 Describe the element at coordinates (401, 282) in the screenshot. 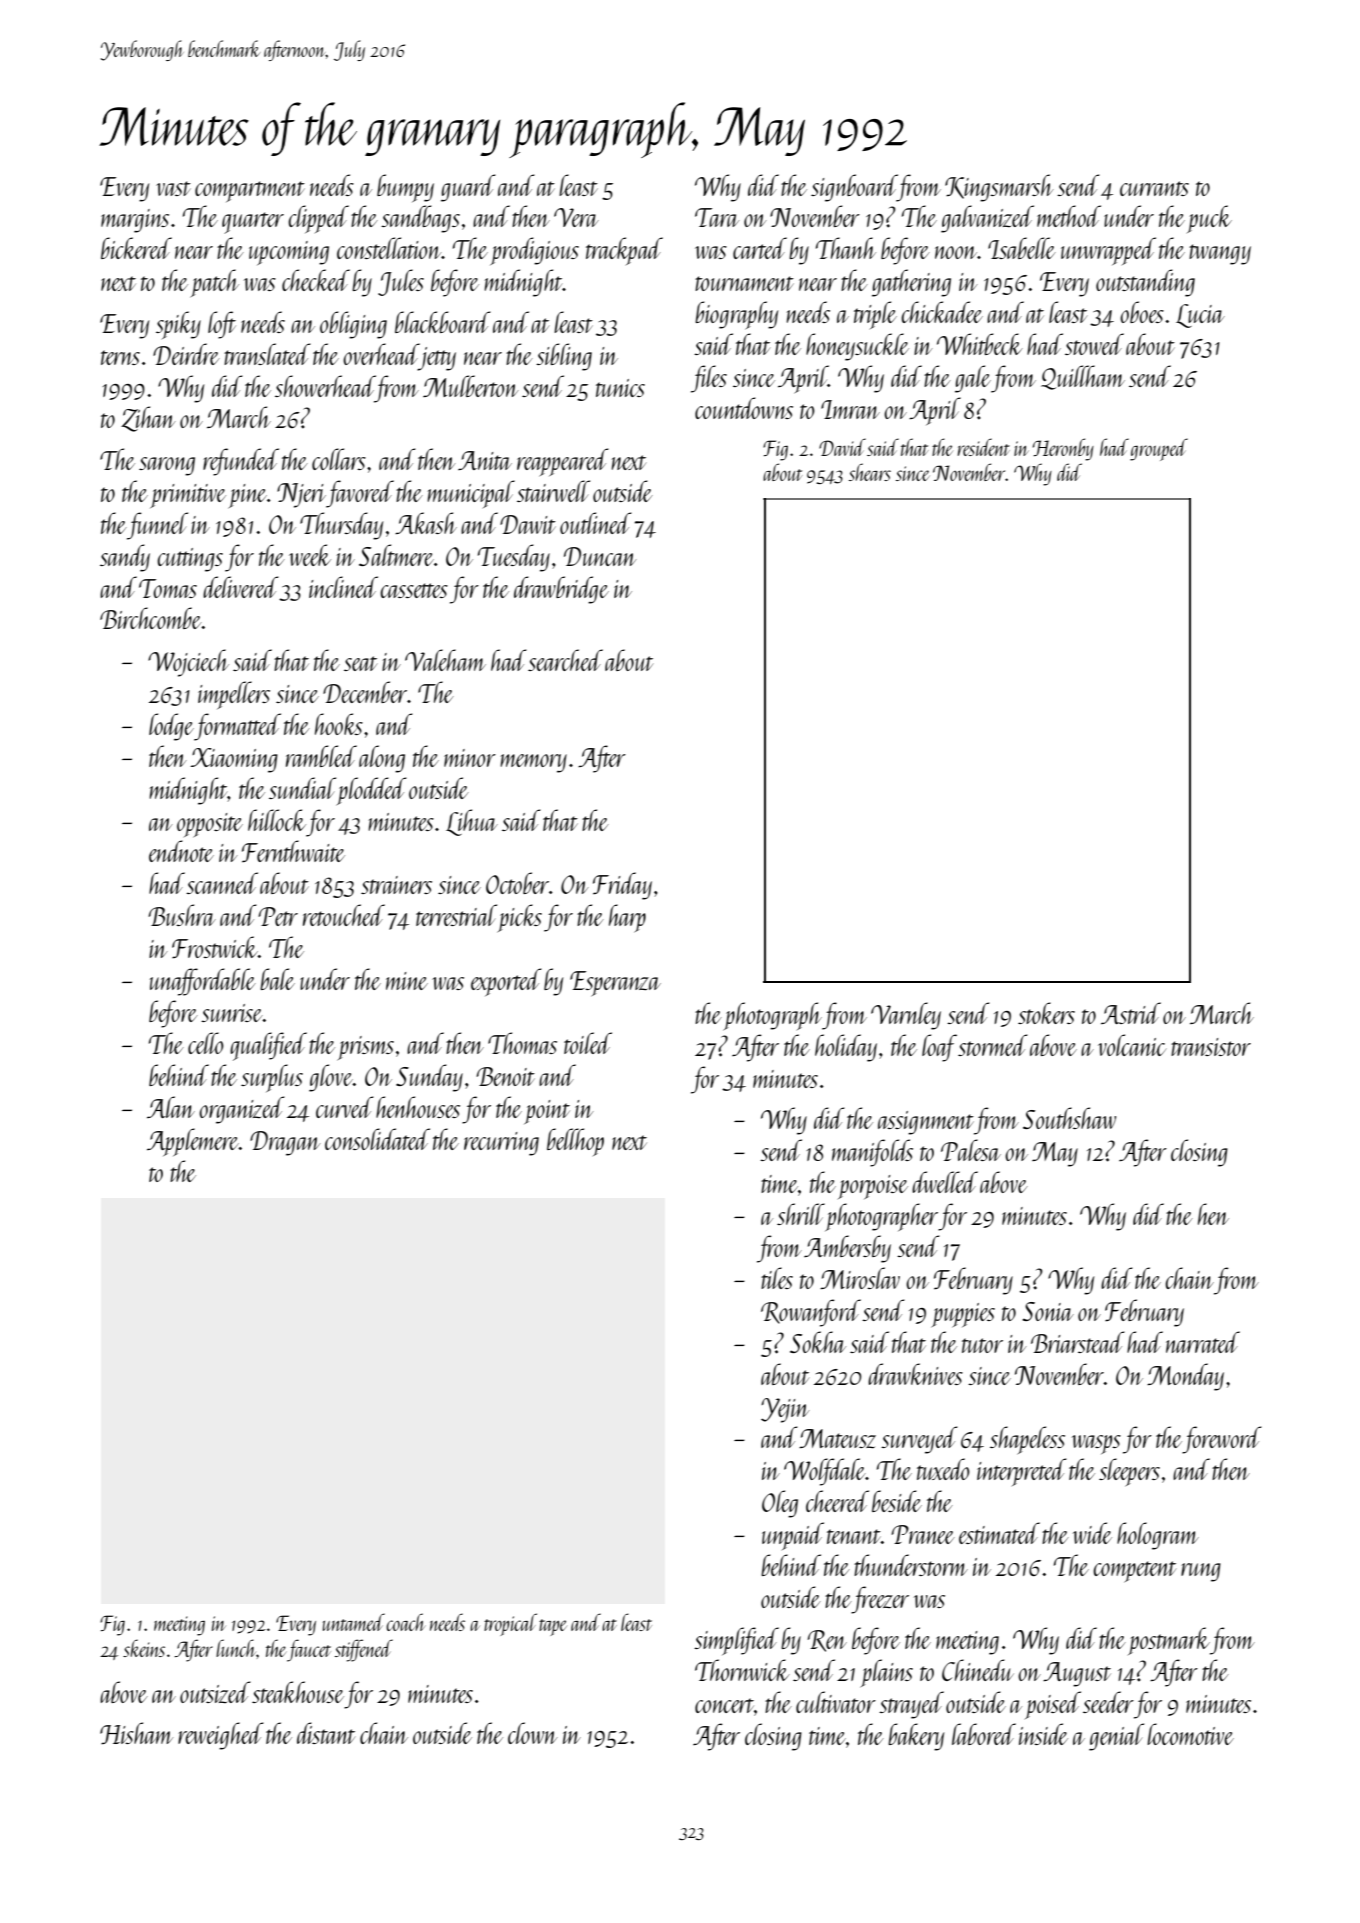

I see `Jules` at that location.
